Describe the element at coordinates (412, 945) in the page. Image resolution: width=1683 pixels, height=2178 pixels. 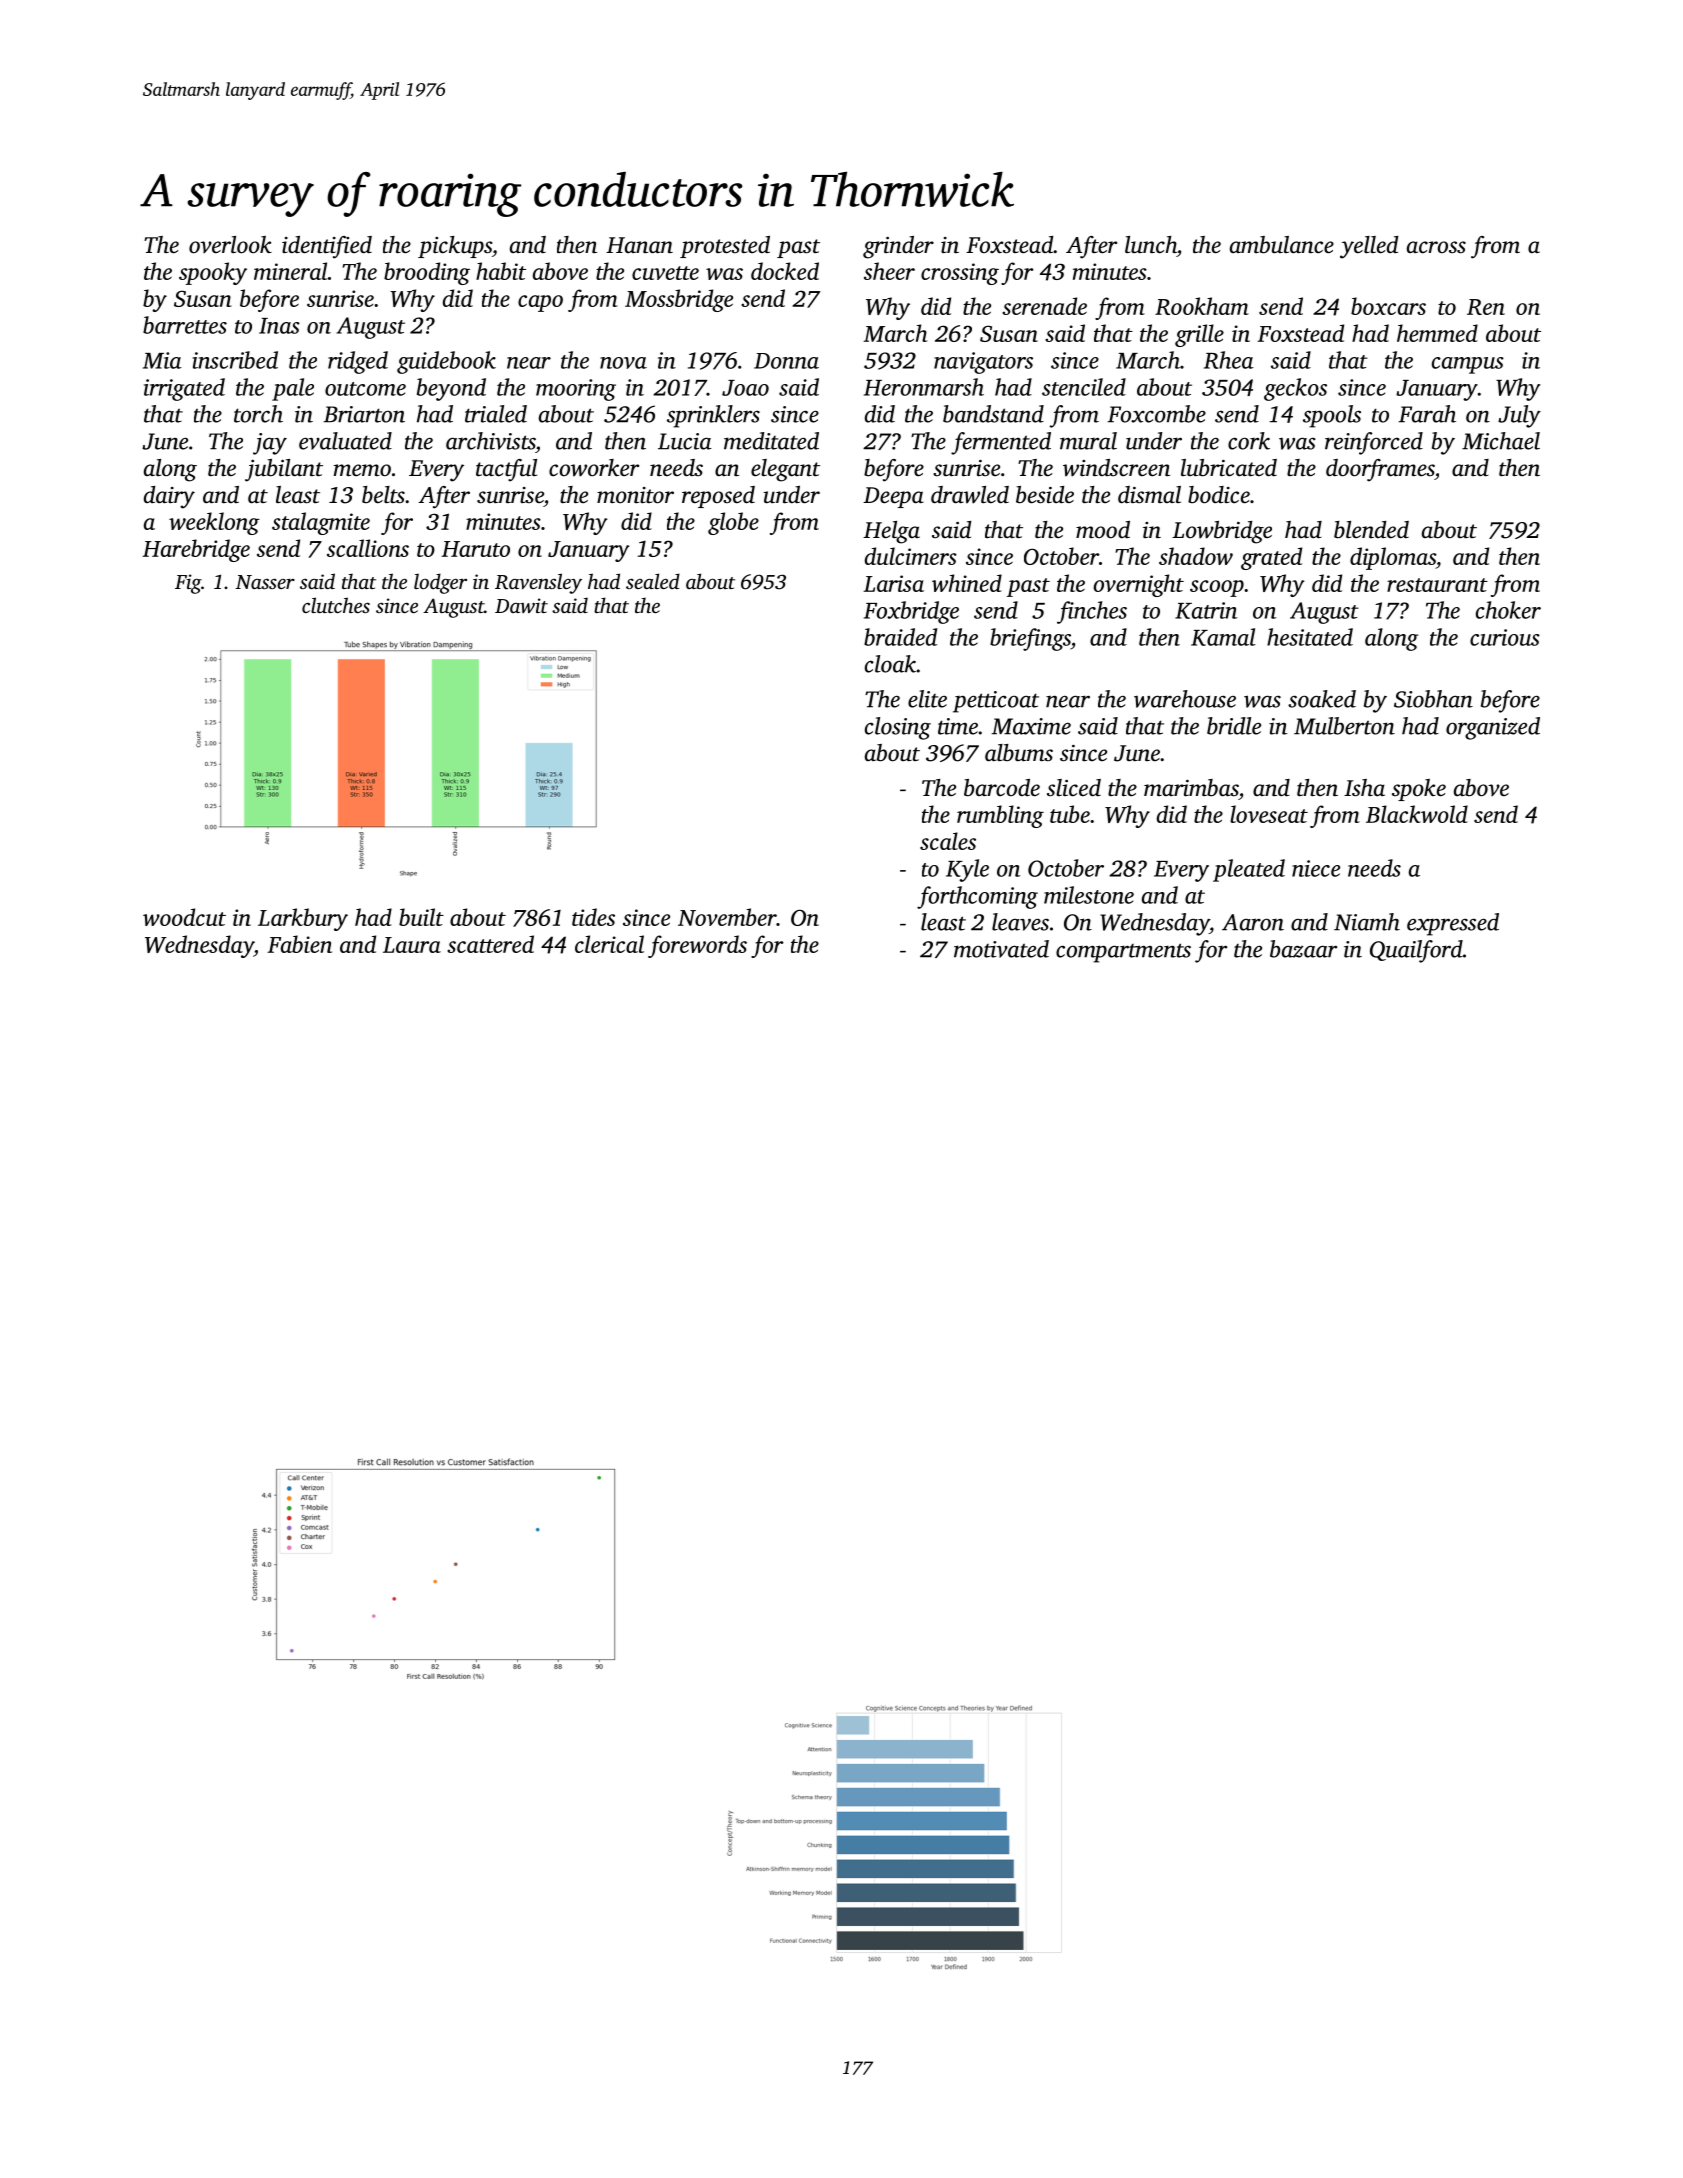
I see `Laura` at that location.
